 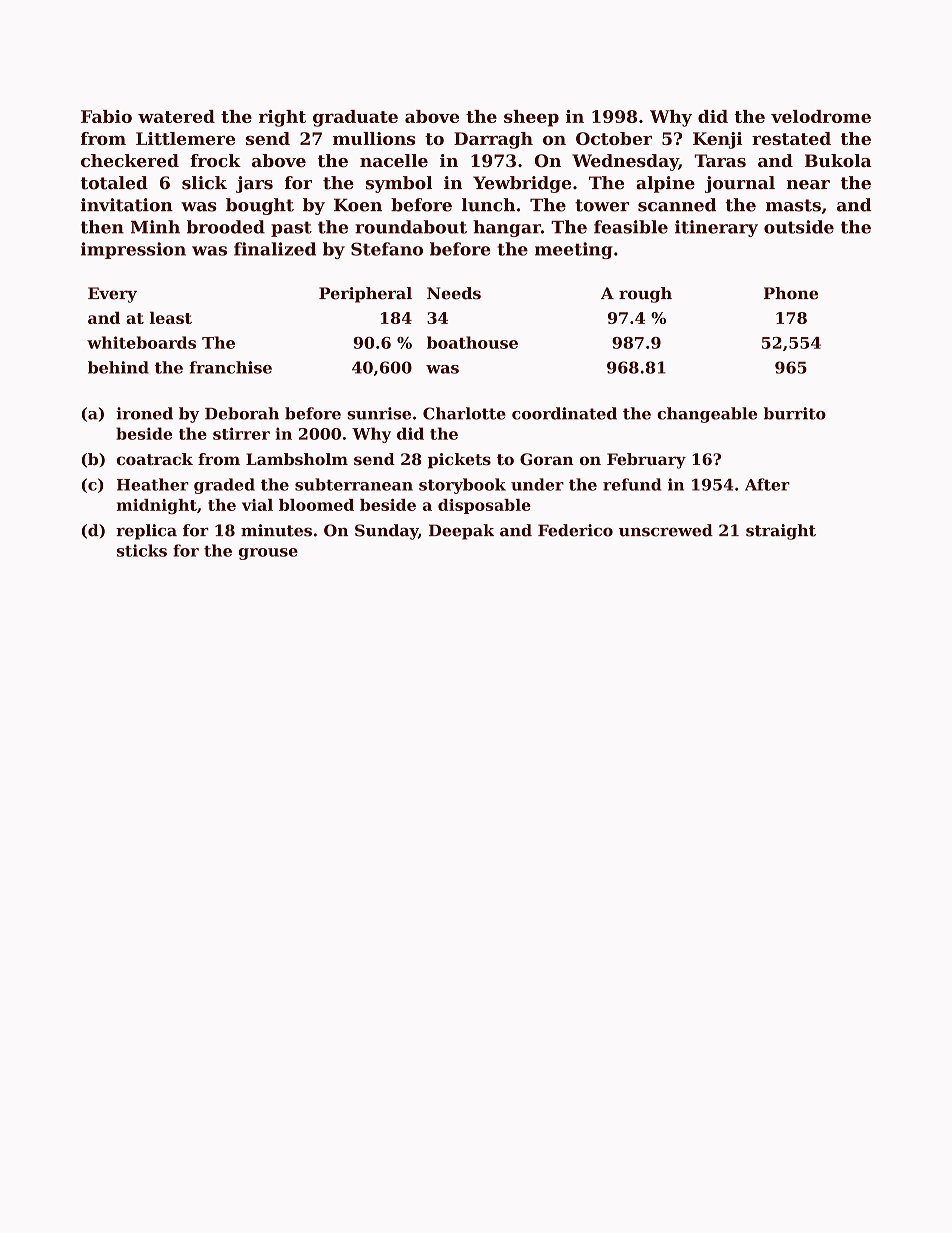 What do you see at coordinates (144, 413) in the image?
I see `ironed` at bounding box center [144, 413].
